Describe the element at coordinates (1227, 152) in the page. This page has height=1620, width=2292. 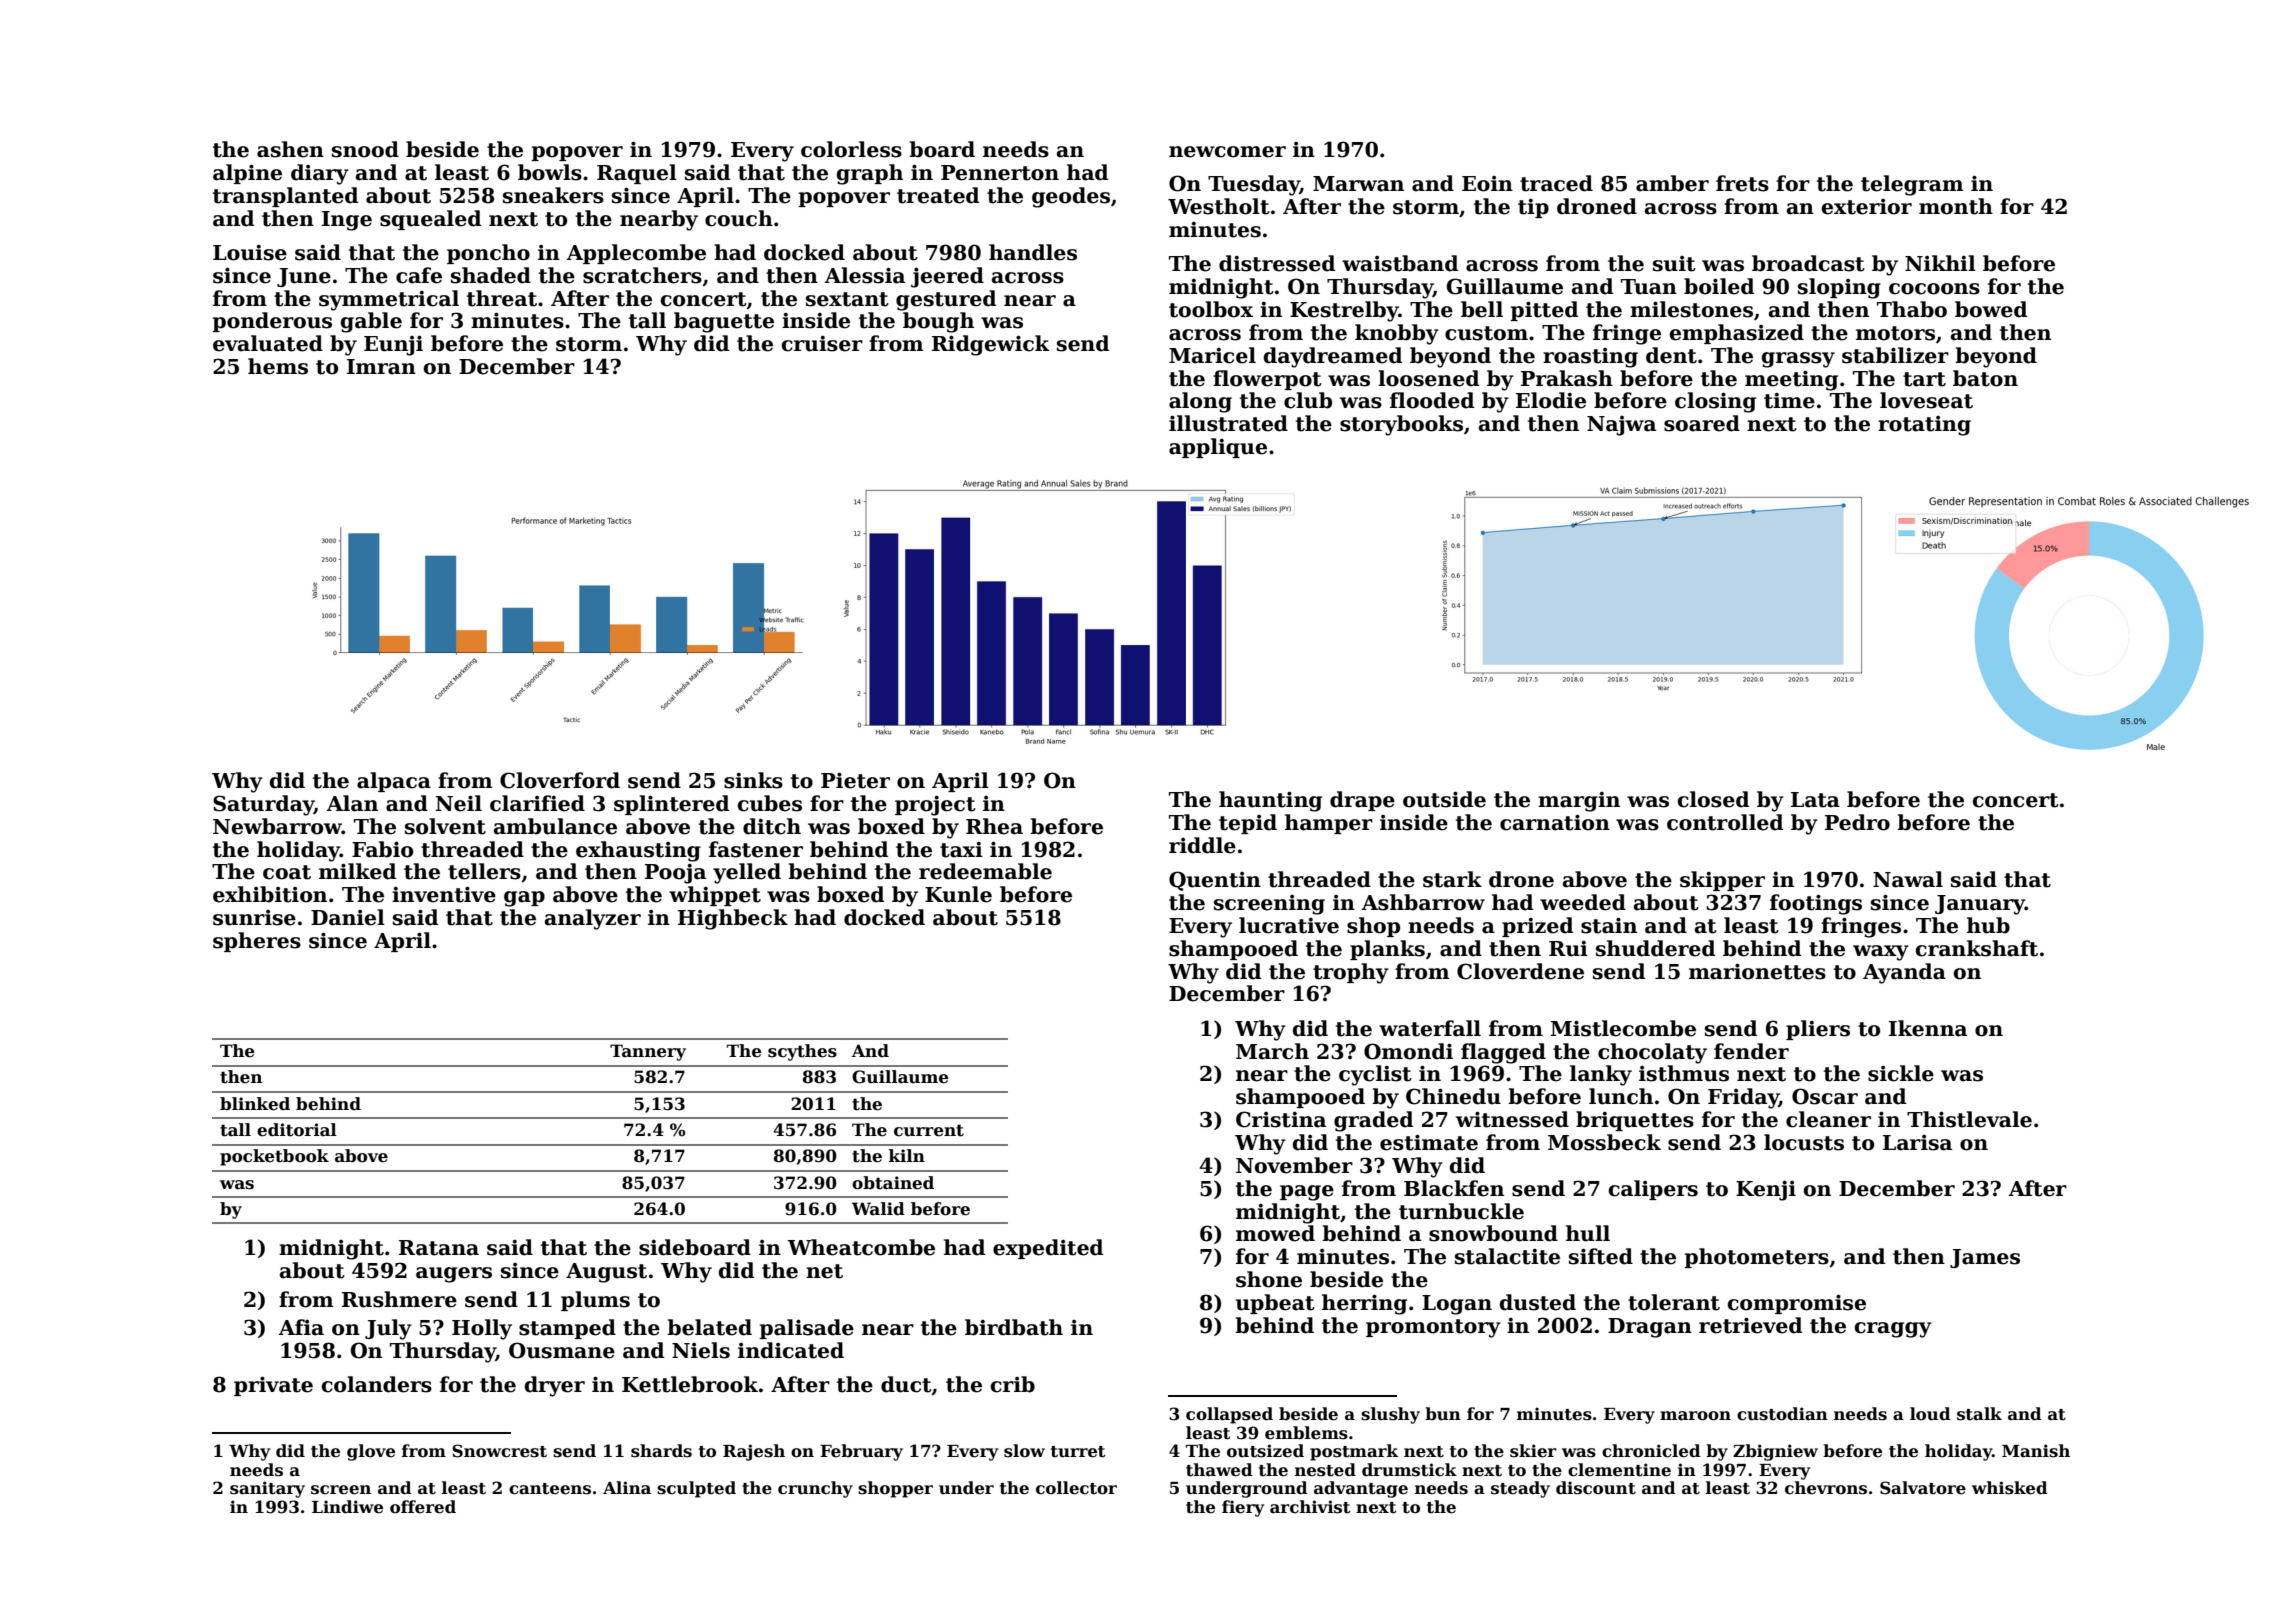
I see `newcomer` at that location.
